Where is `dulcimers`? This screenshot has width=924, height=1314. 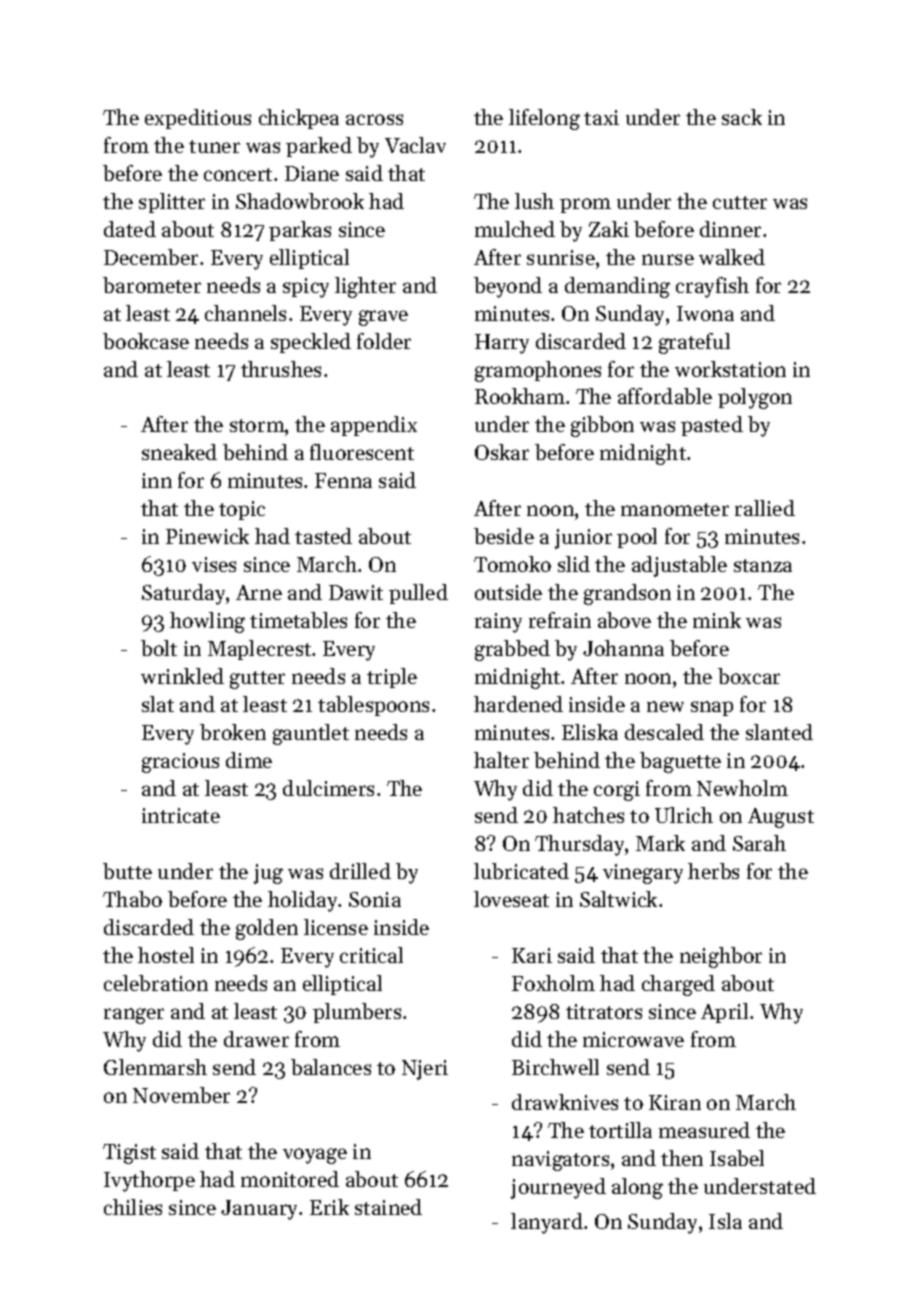 dulcimers is located at coordinates (328, 788).
